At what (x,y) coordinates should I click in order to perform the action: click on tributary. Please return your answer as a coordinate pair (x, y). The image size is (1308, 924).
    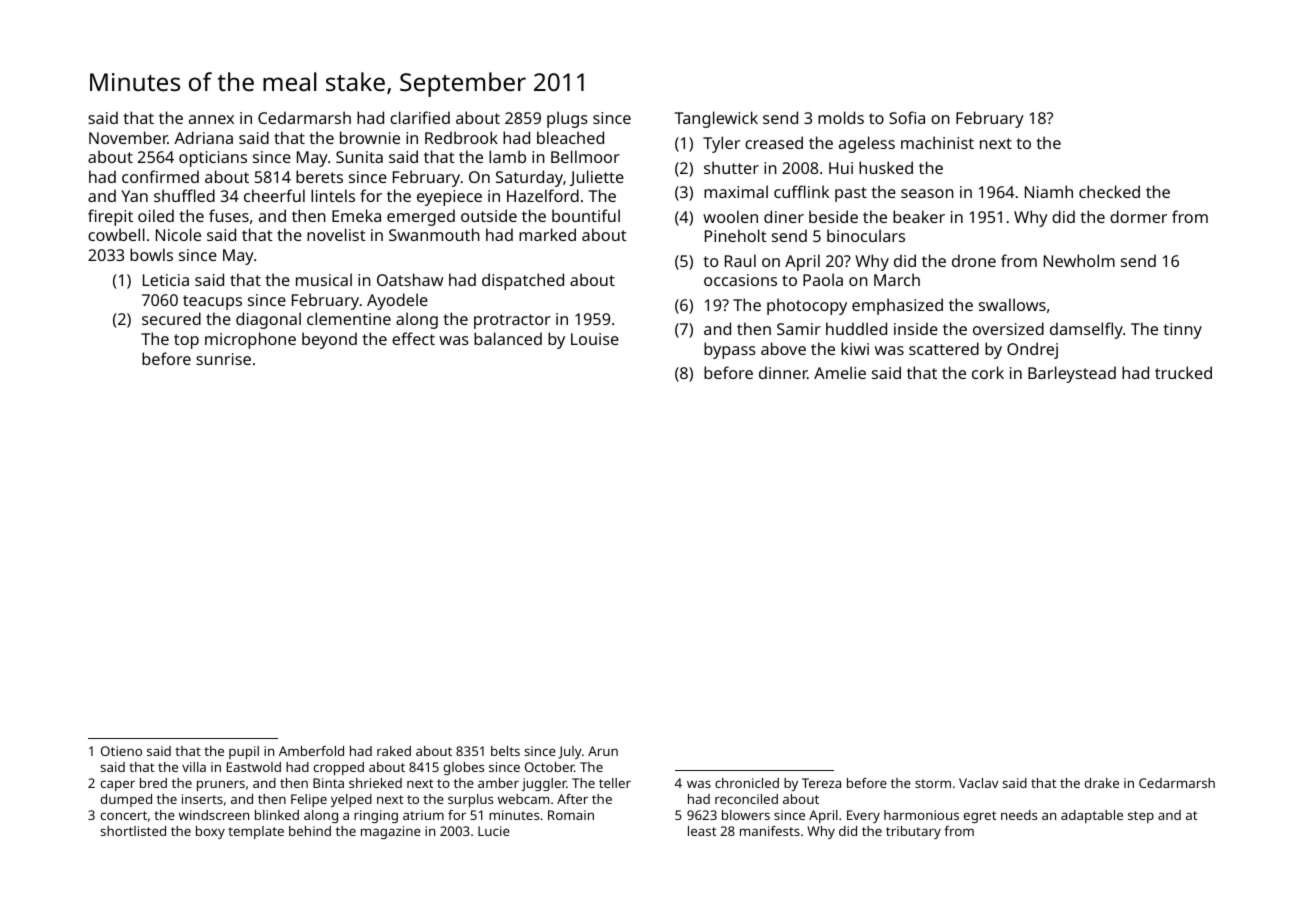
    Looking at the image, I should click on (913, 832).
